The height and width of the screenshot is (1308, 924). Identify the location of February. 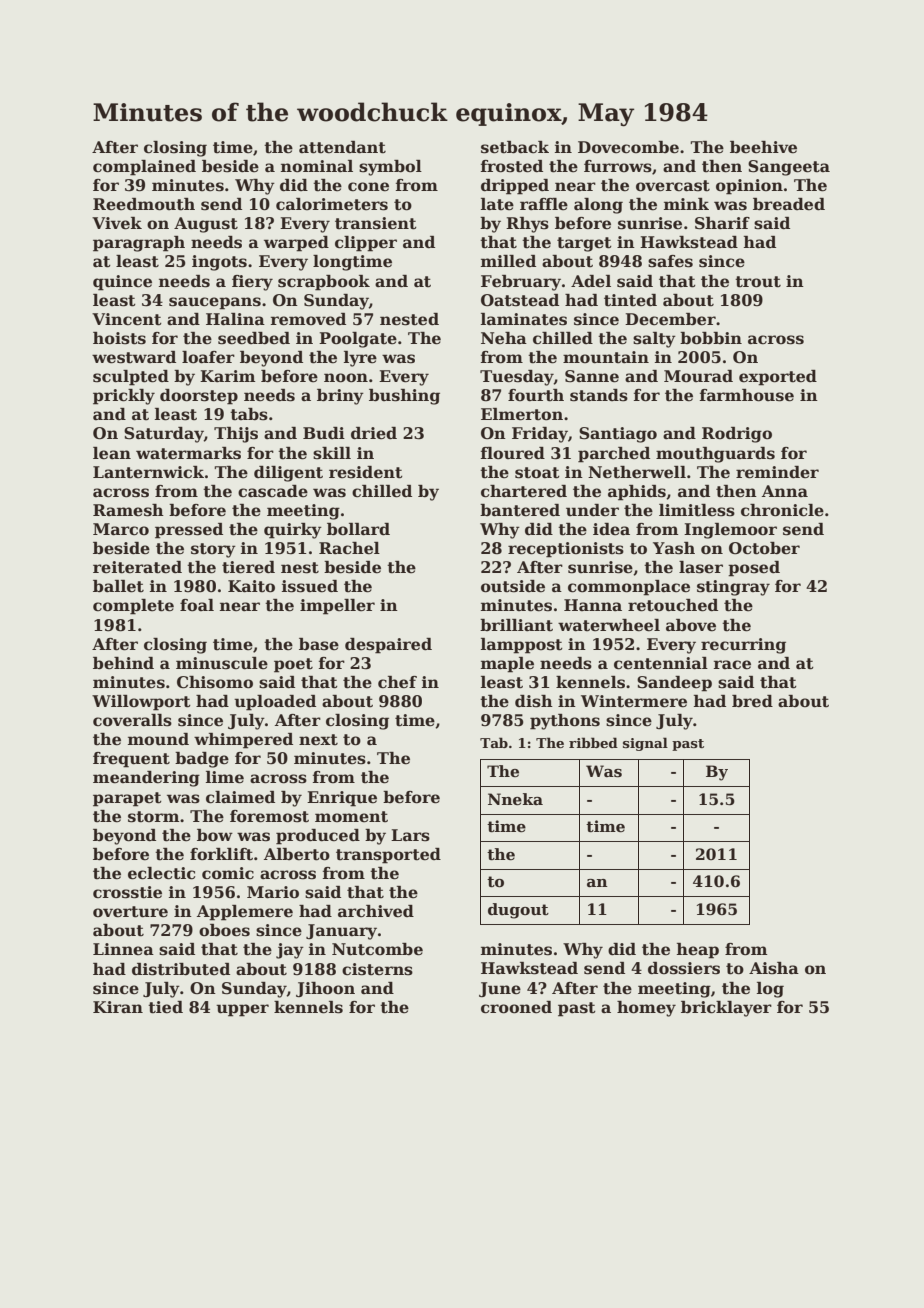
(521, 283).
